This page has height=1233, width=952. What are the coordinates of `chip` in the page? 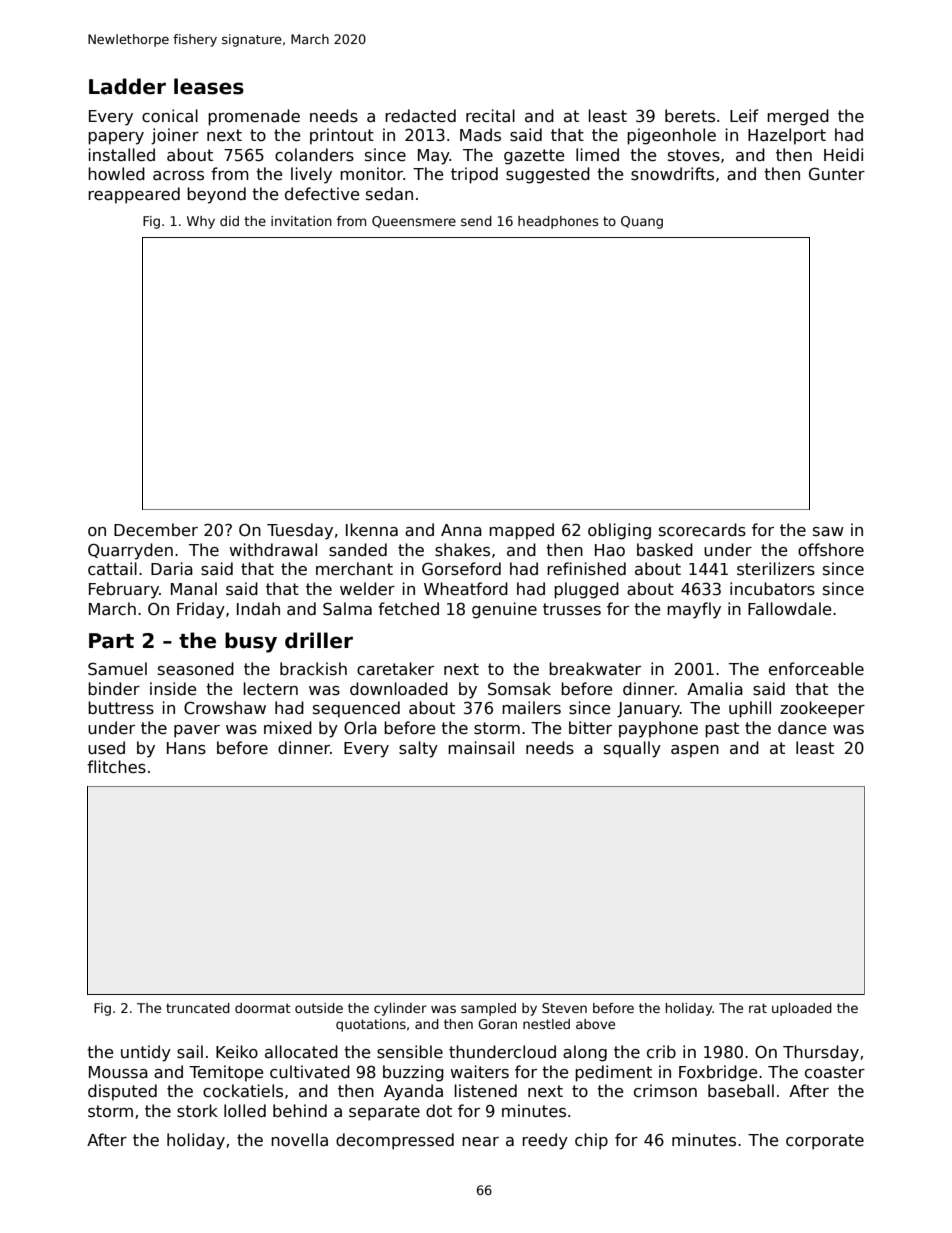 It's located at (591, 1141).
